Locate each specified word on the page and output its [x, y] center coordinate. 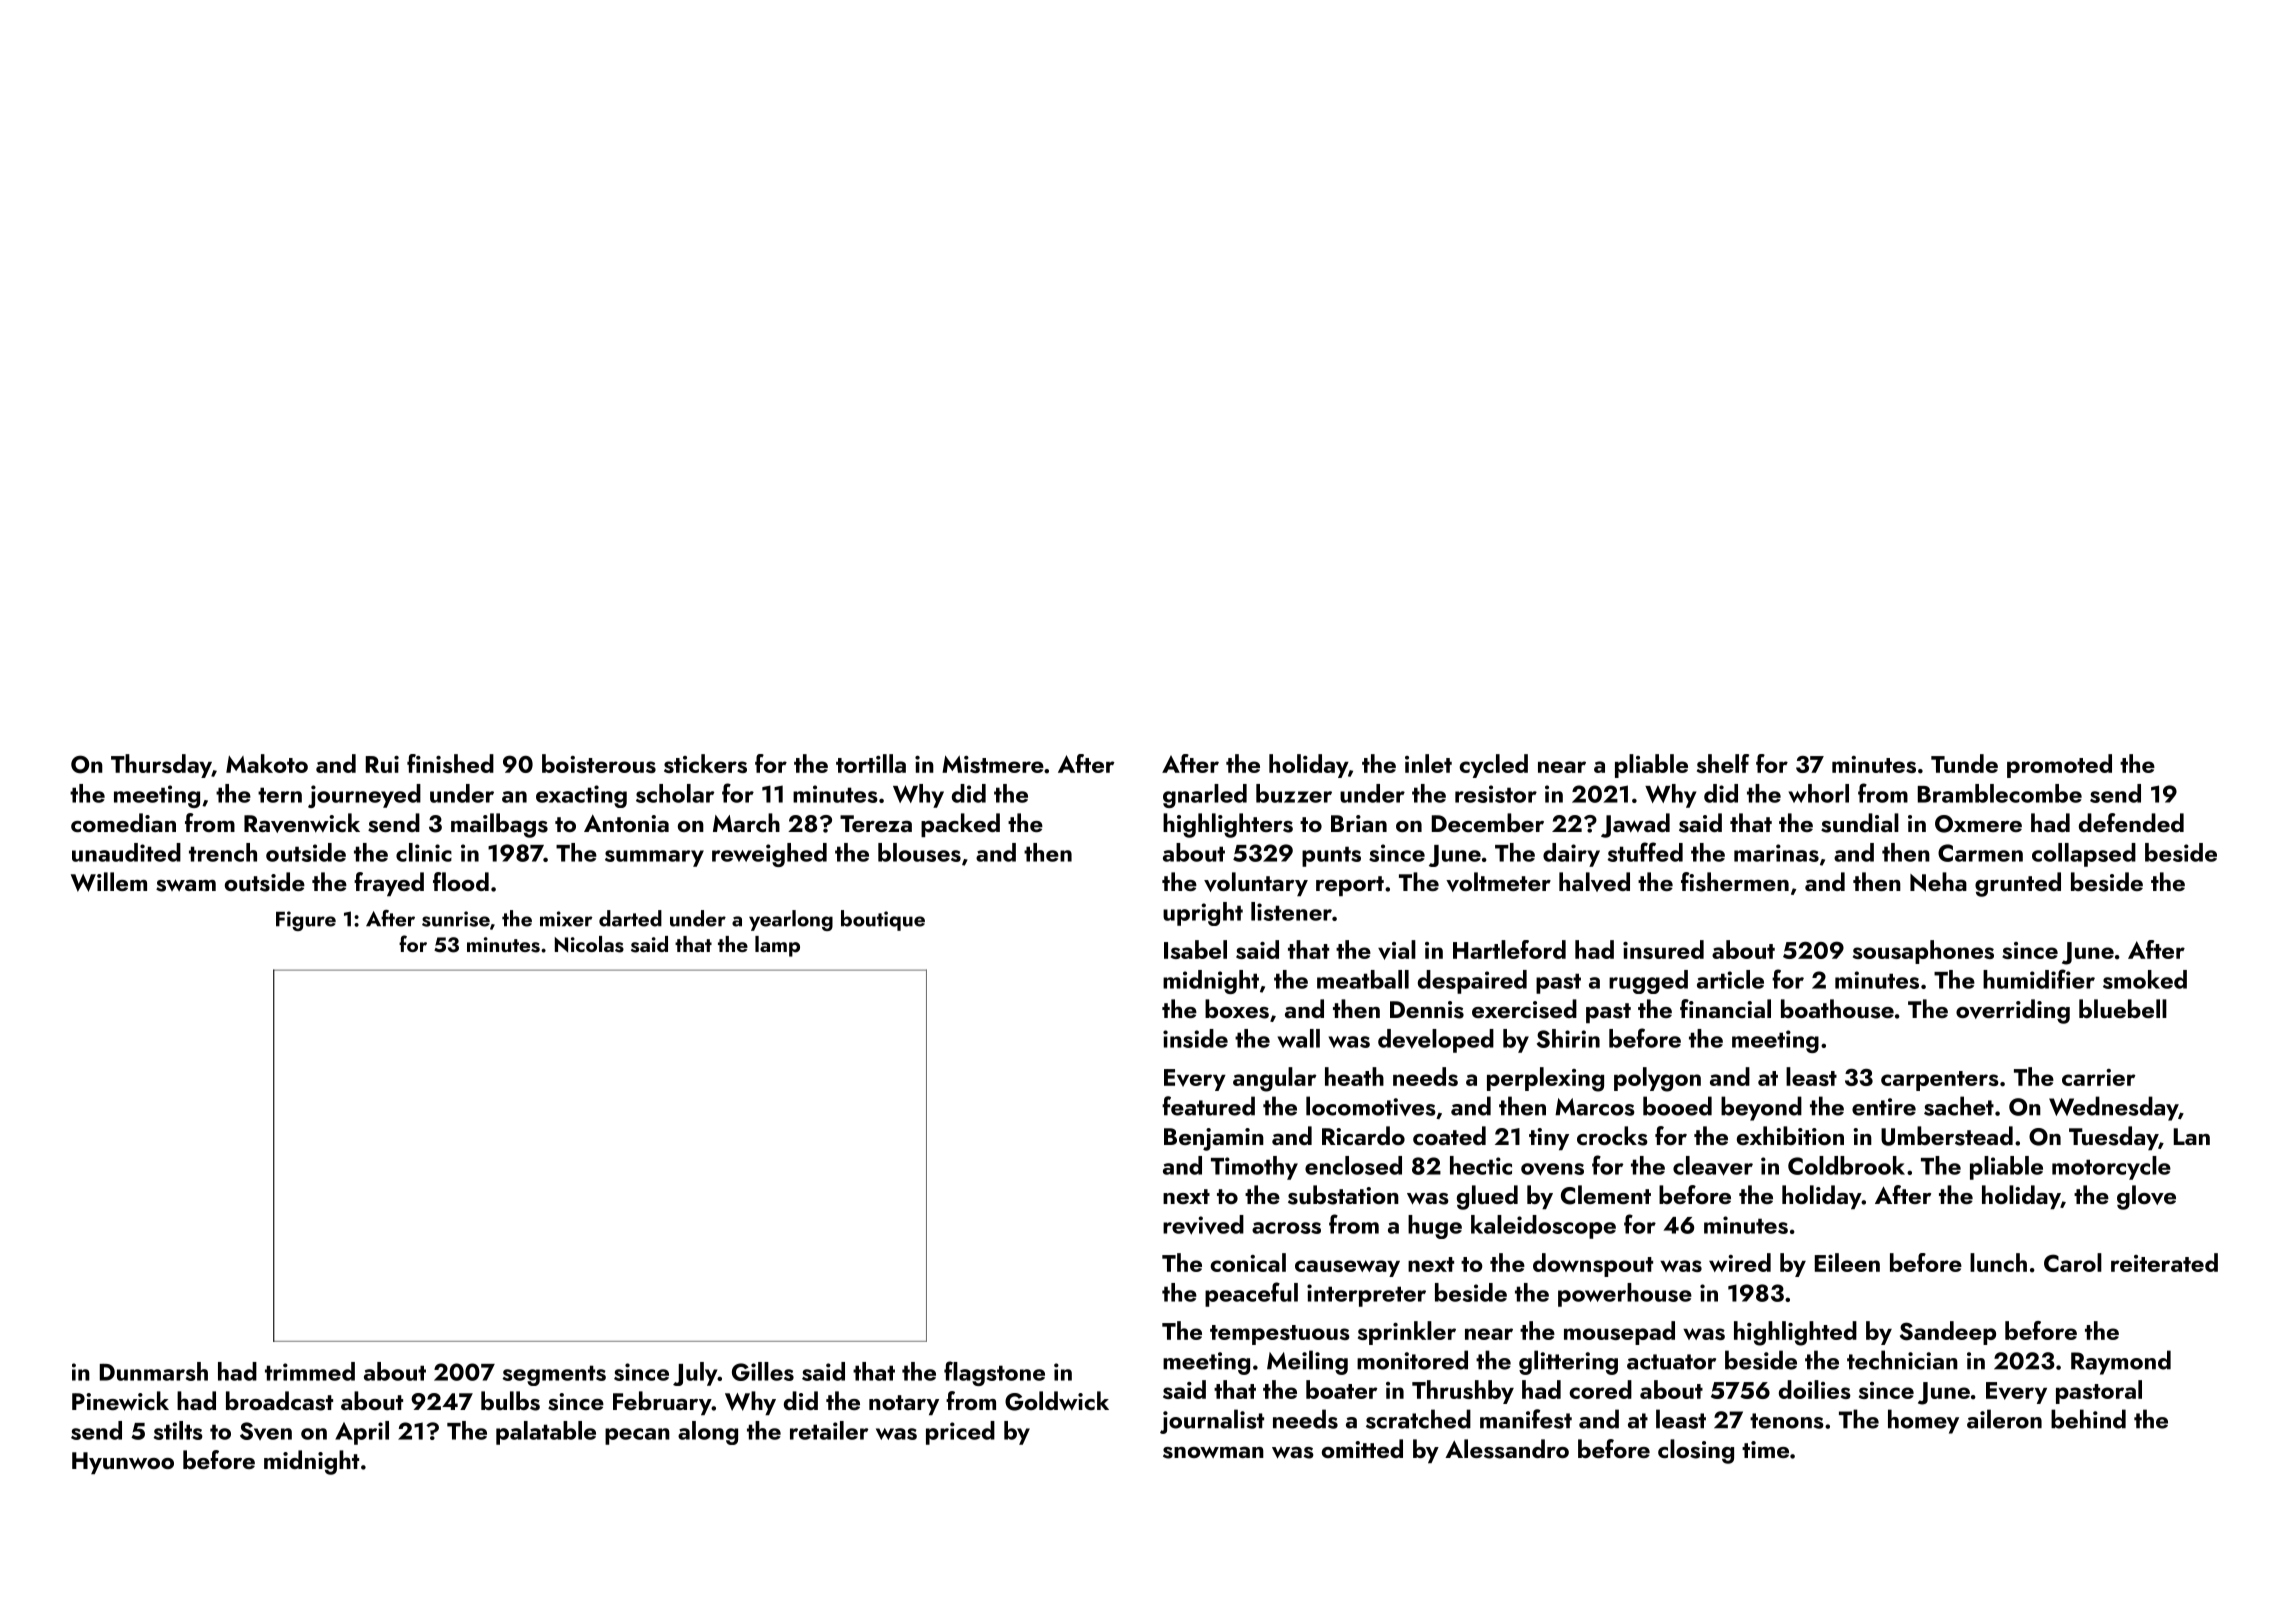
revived [1203, 1225]
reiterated [2164, 1262]
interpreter [1366, 1295]
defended [2131, 822]
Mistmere [993, 764]
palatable [546, 1433]
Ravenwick [302, 823]
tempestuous [1280, 1335]
